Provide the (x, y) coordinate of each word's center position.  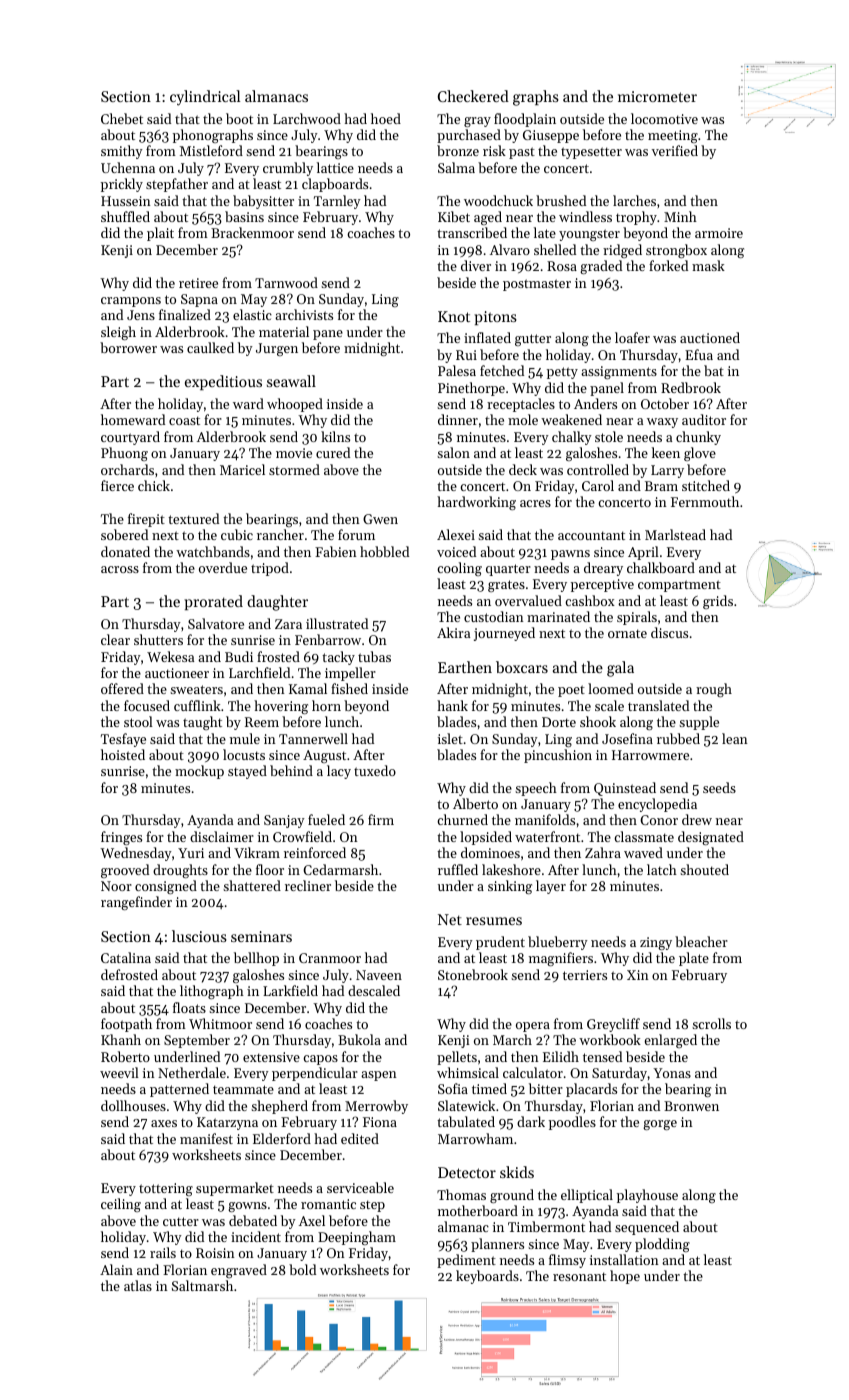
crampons (131, 302)
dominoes (490, 852)
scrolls (711, 1023)
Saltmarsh (202, 1285)
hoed (386, 118)
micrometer (657, 96)
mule (245, 738)
